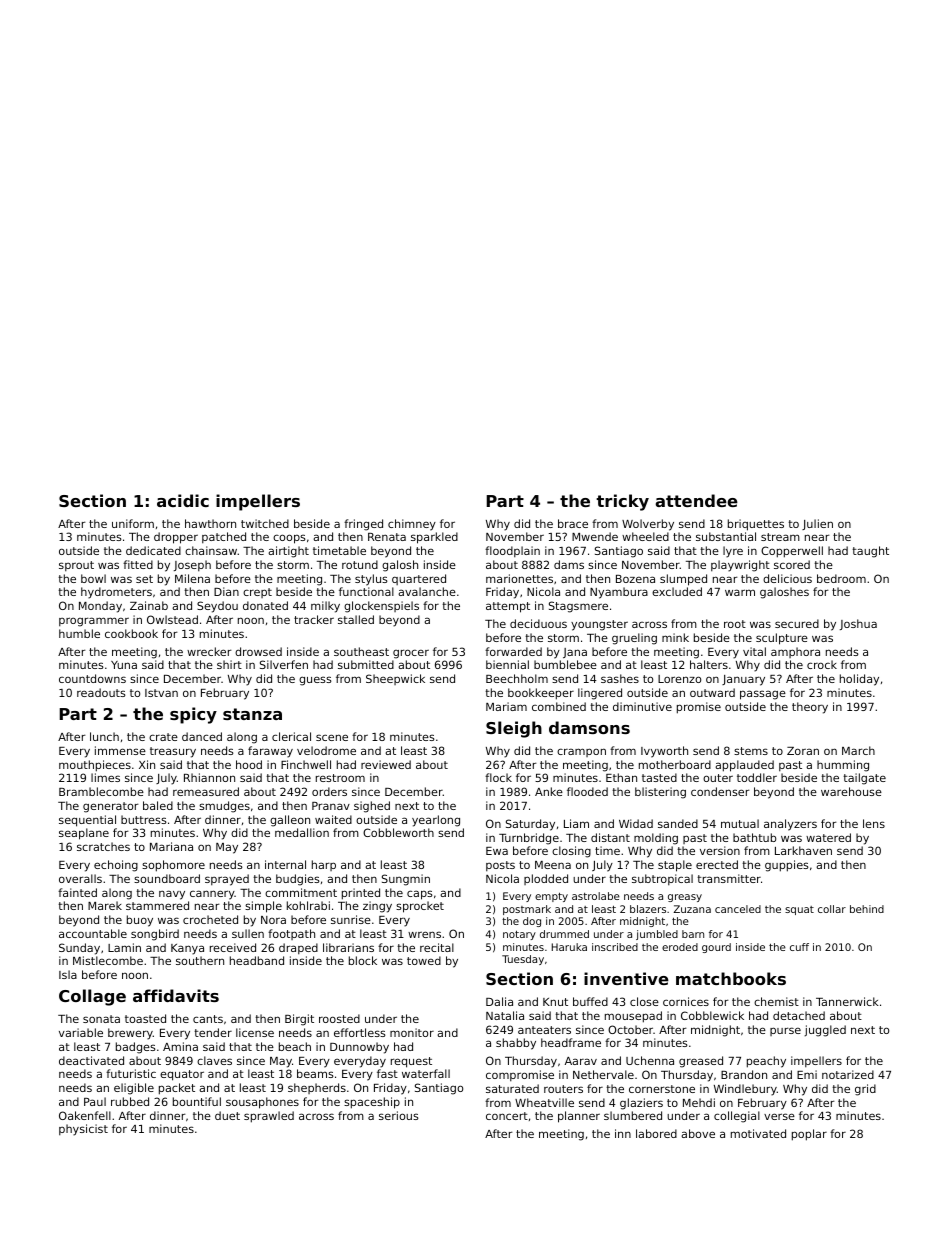 The image size is (952, 1233). I want to click on staple, so click(675, 866).
